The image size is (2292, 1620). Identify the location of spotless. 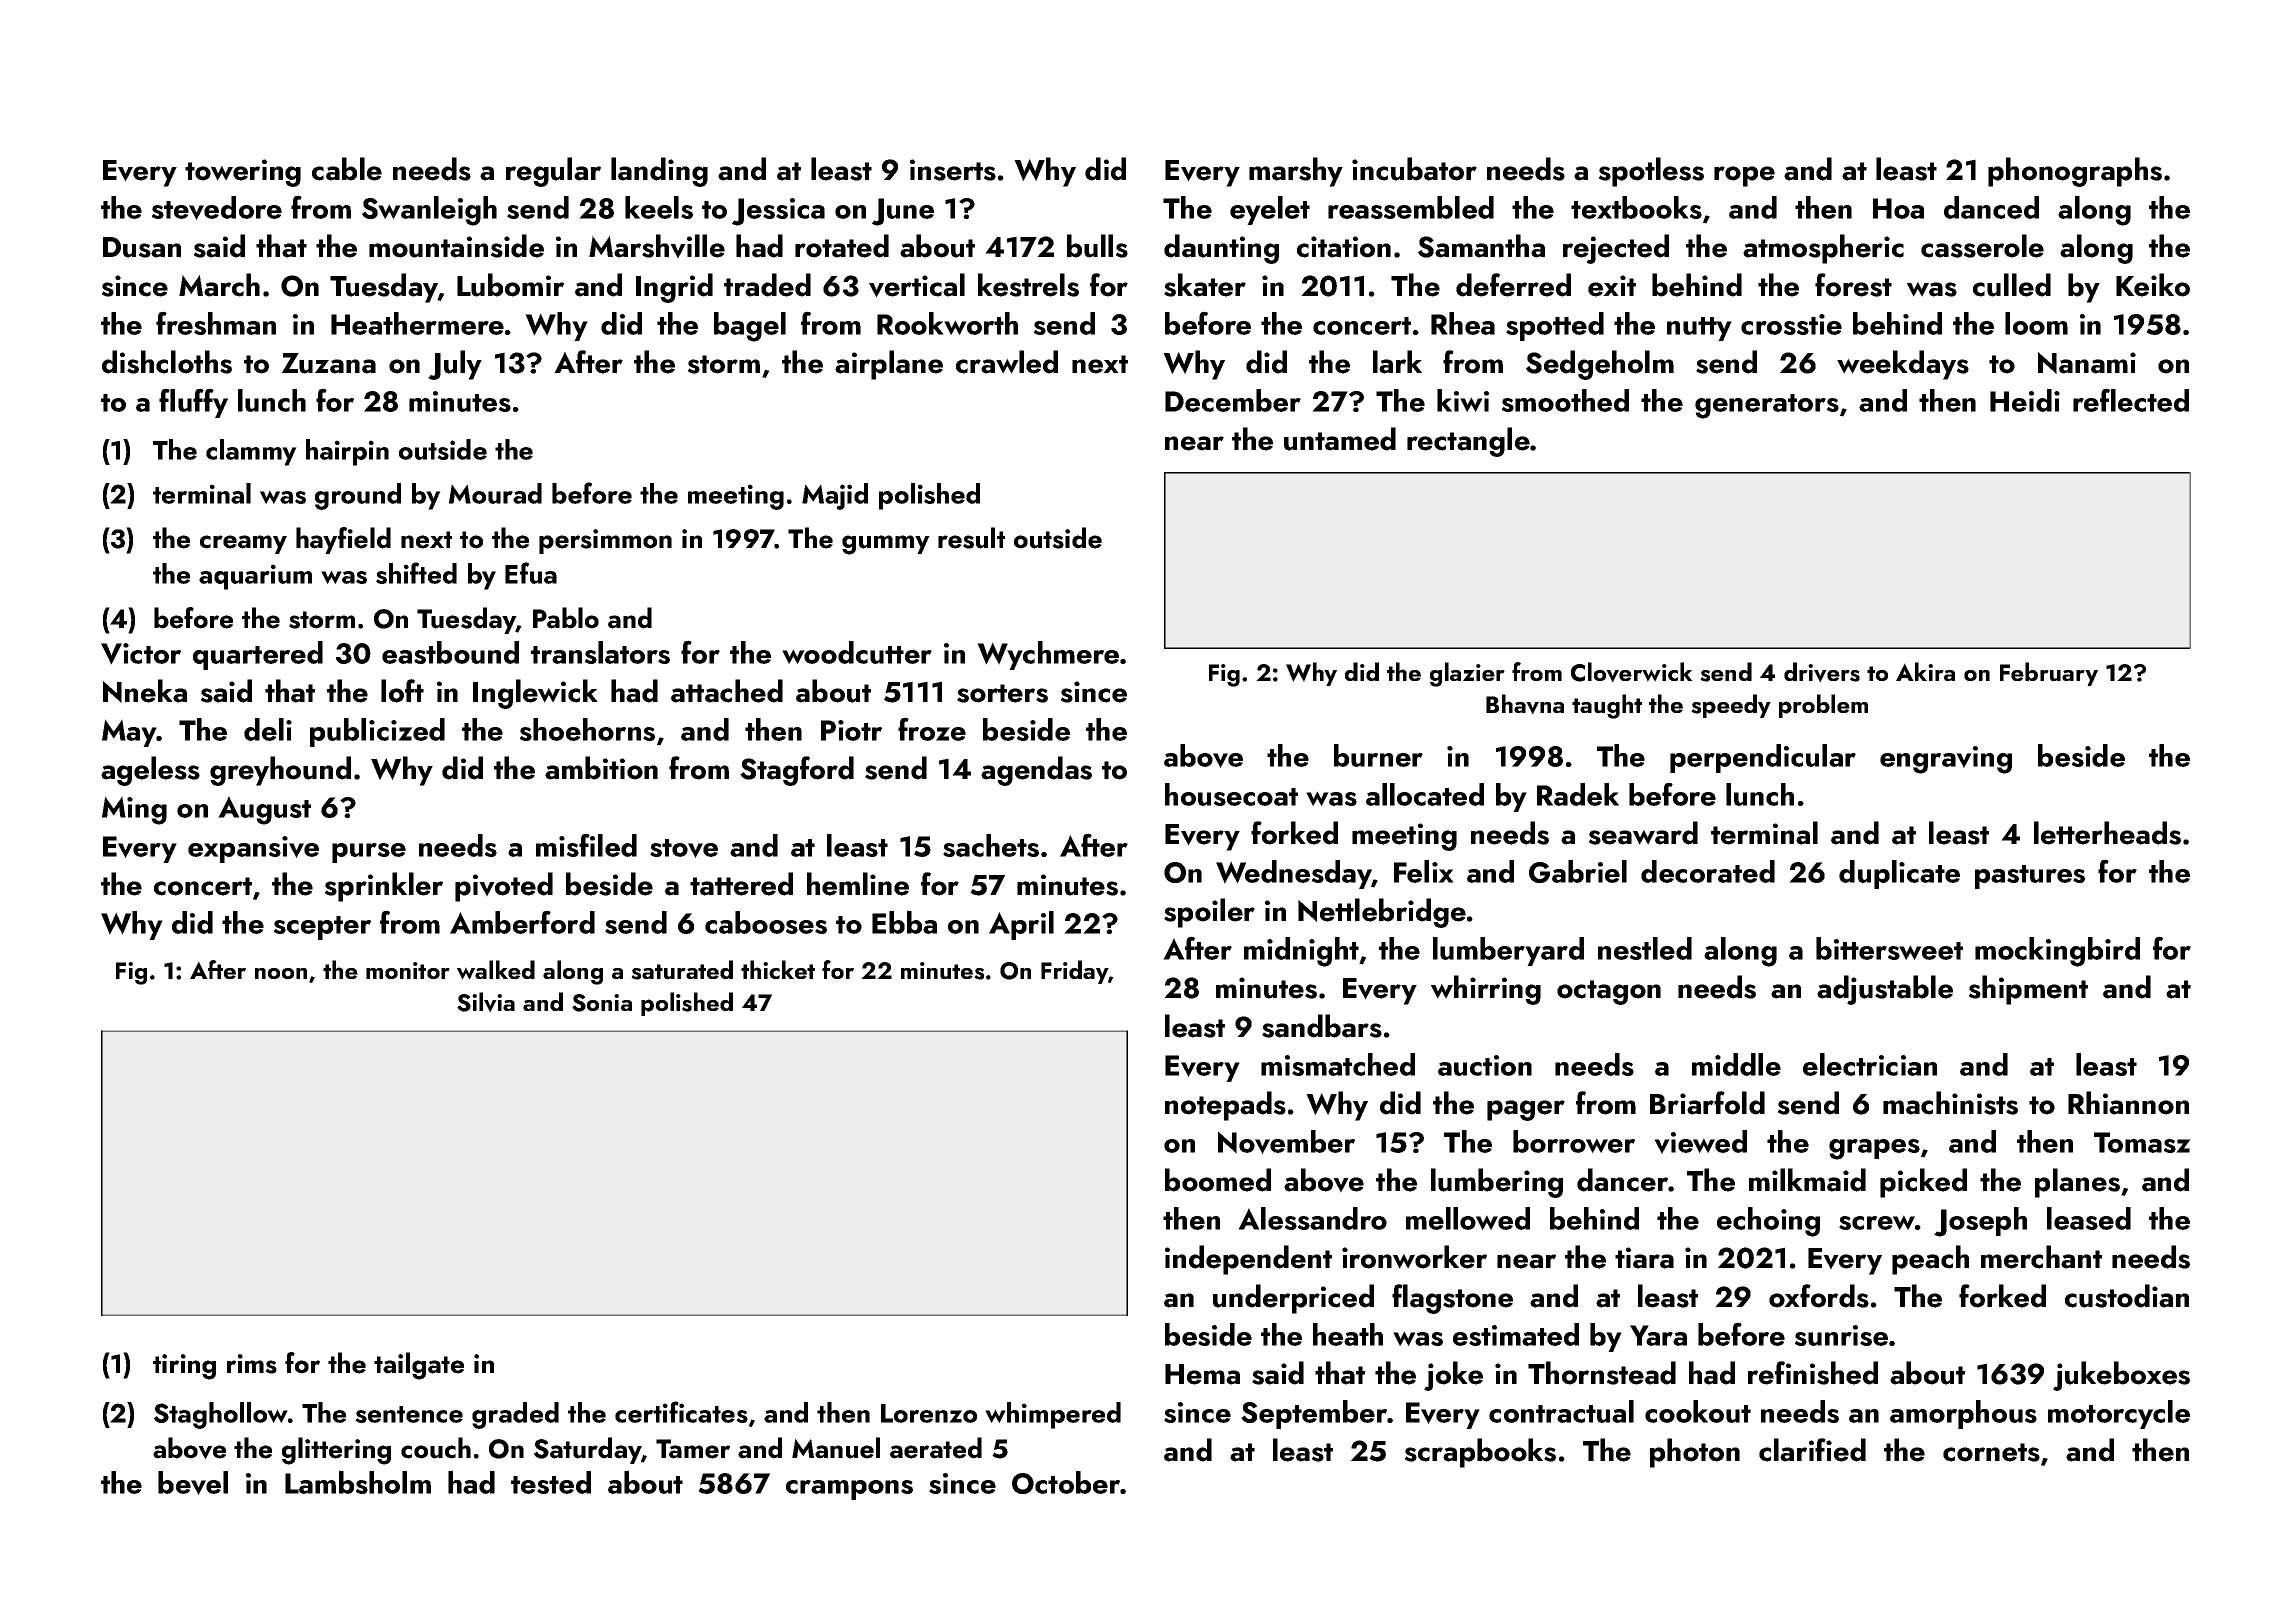
(1651, 172).
